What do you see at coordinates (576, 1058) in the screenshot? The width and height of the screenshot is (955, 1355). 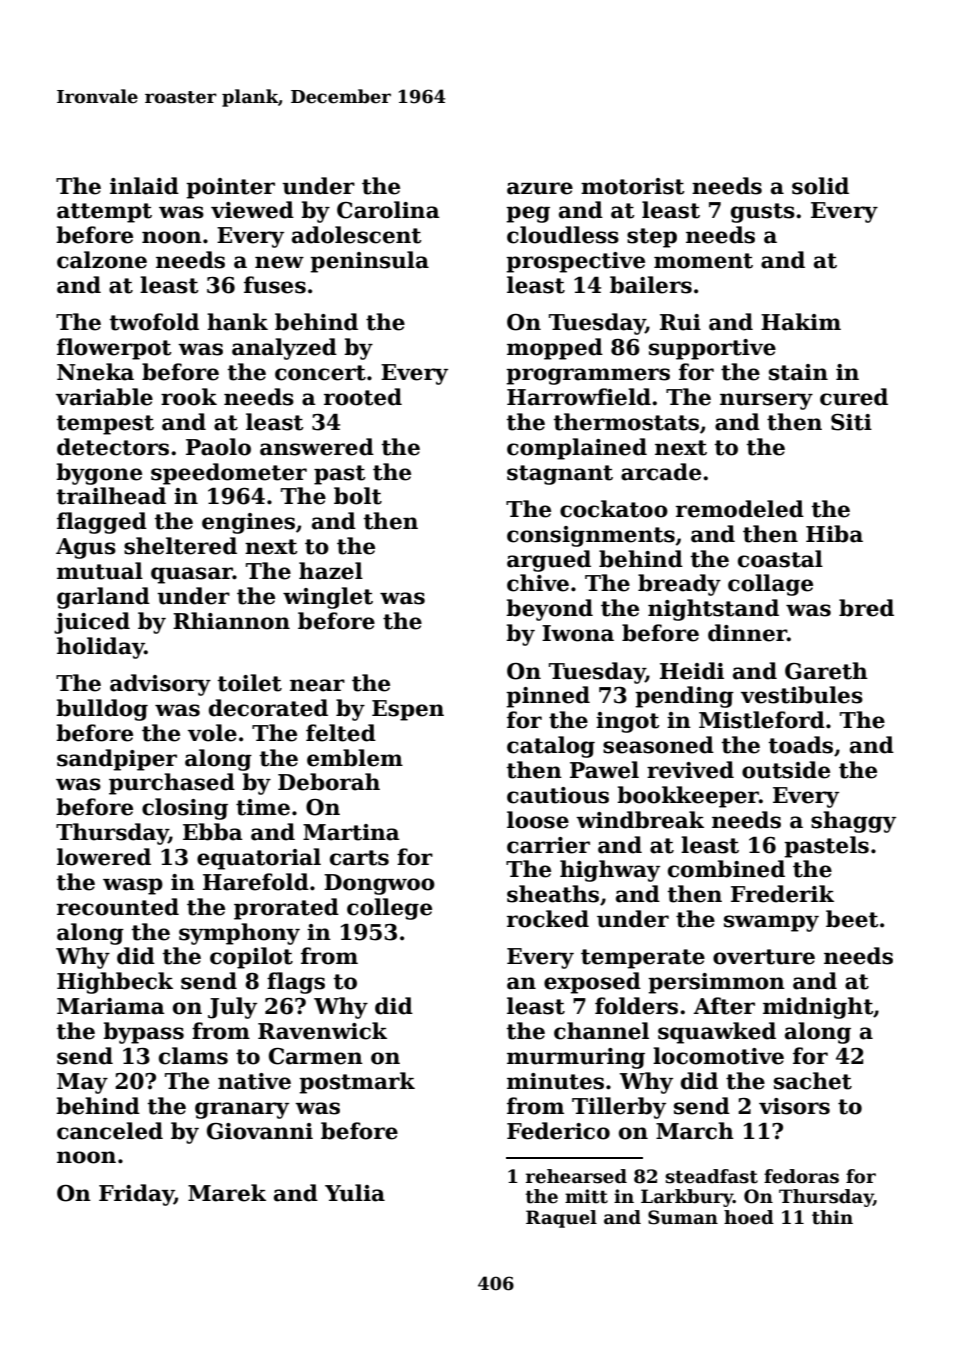 I see `murmuring` at bounding box center [576, 1058].
